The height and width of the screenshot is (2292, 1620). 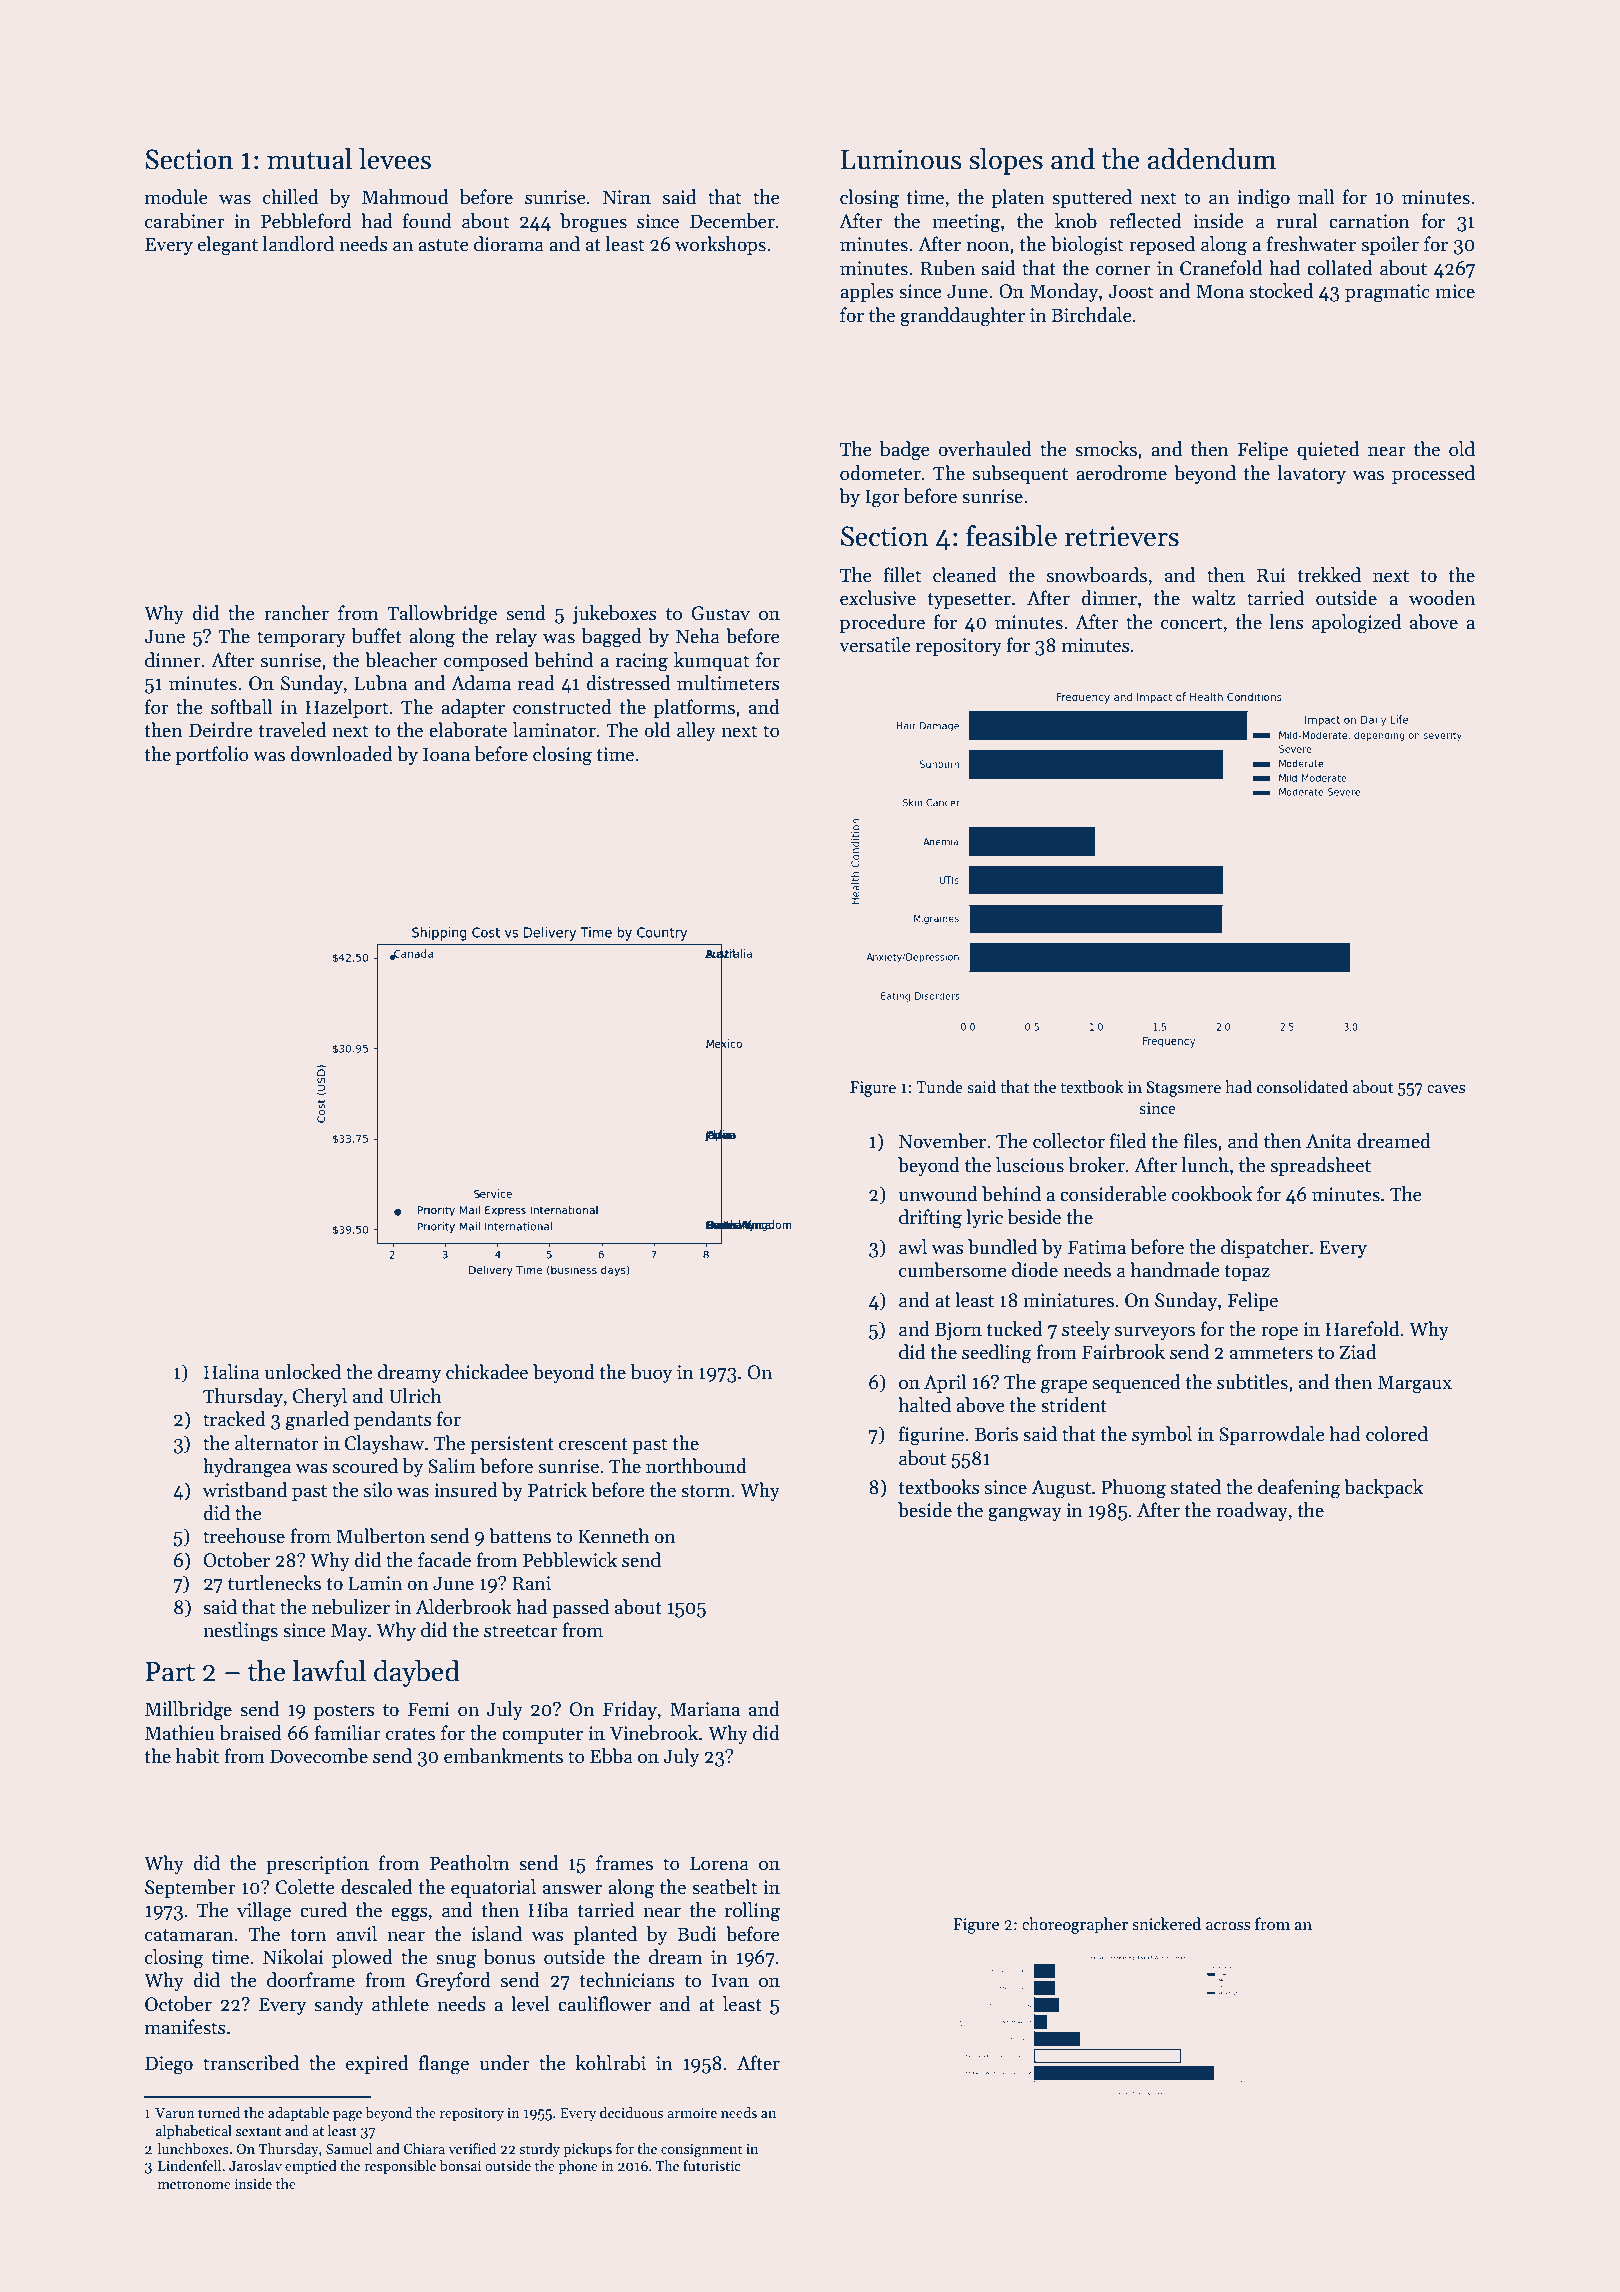 I want to click on Mathieu, so click(x=179, y=1733).
